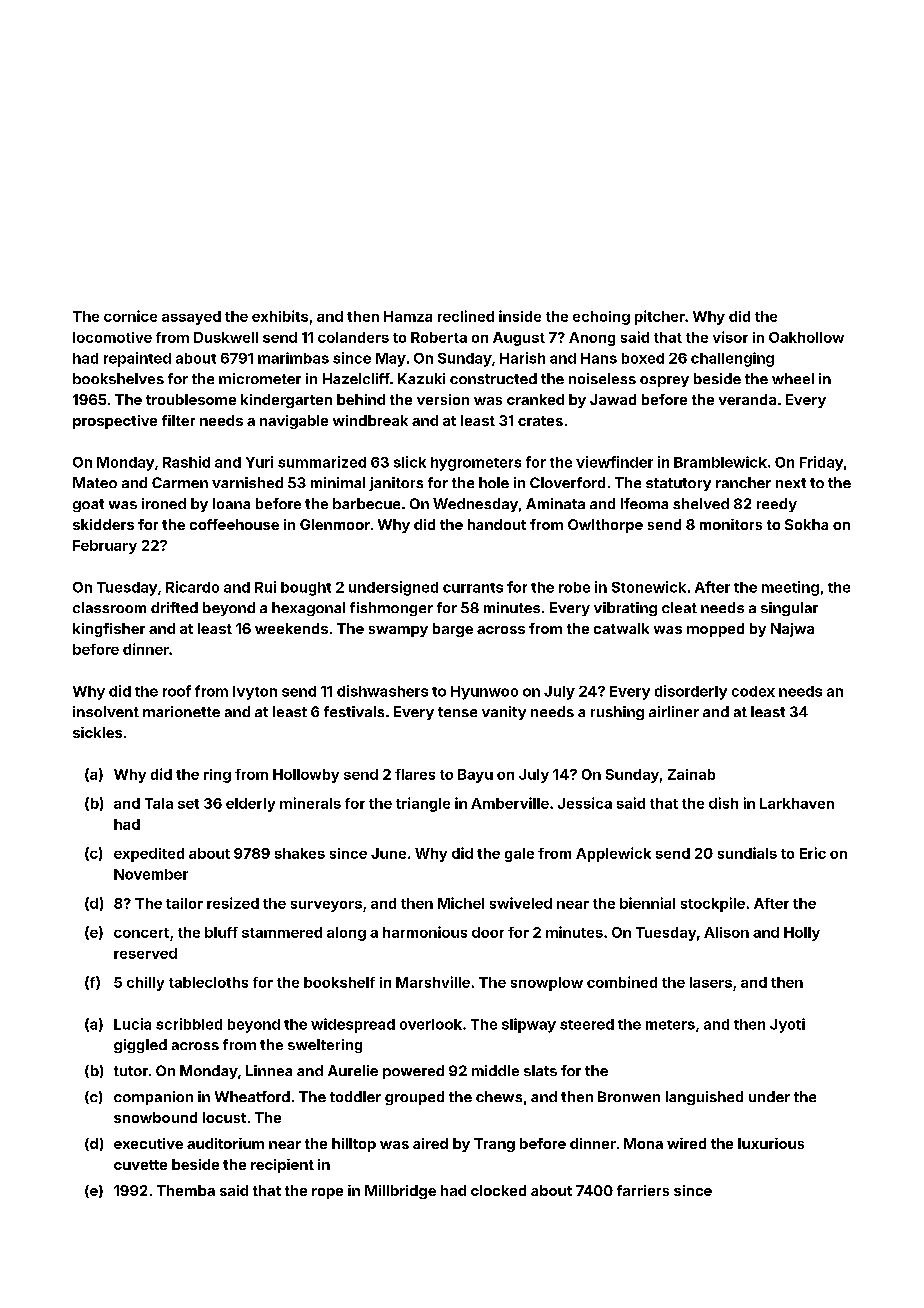 This page has width=924, height=1308. What do you see at coordinates (433, 982) in the page?
I see `Marshville` at bounding box center [433, 982].
